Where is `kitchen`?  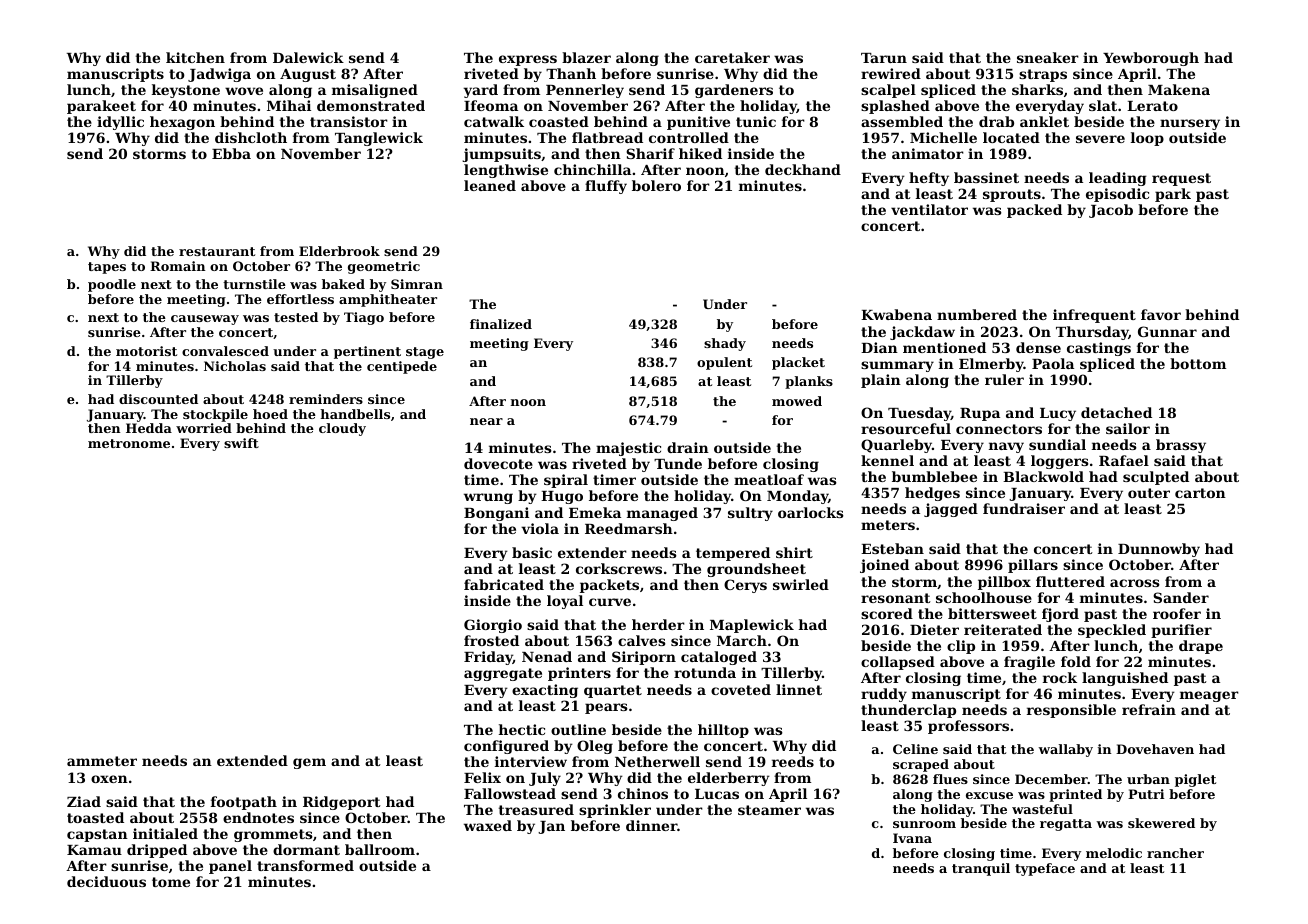
kitchen is located at coordinates (195, 57).
